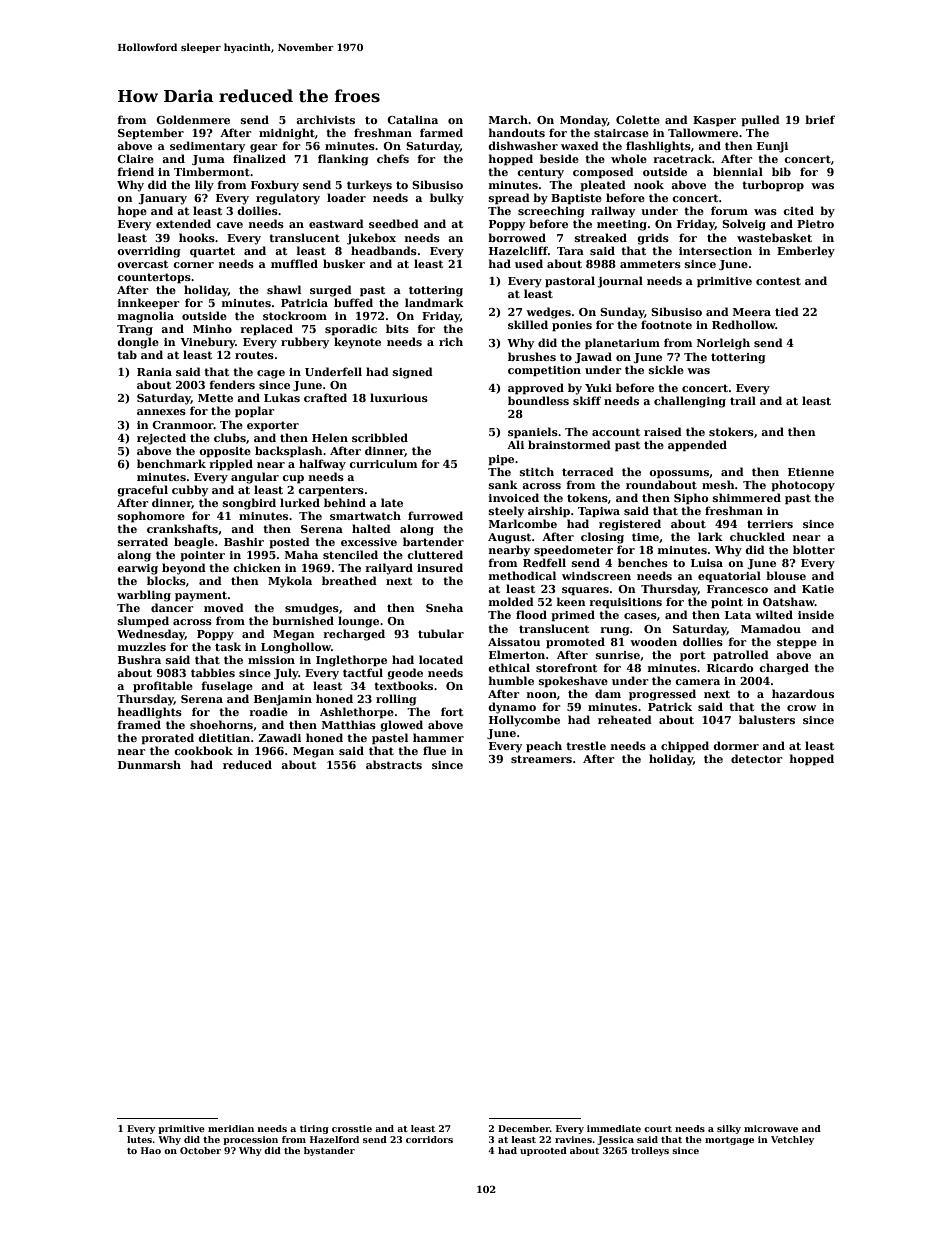  I want to click on challenging, so click(690, 402).
